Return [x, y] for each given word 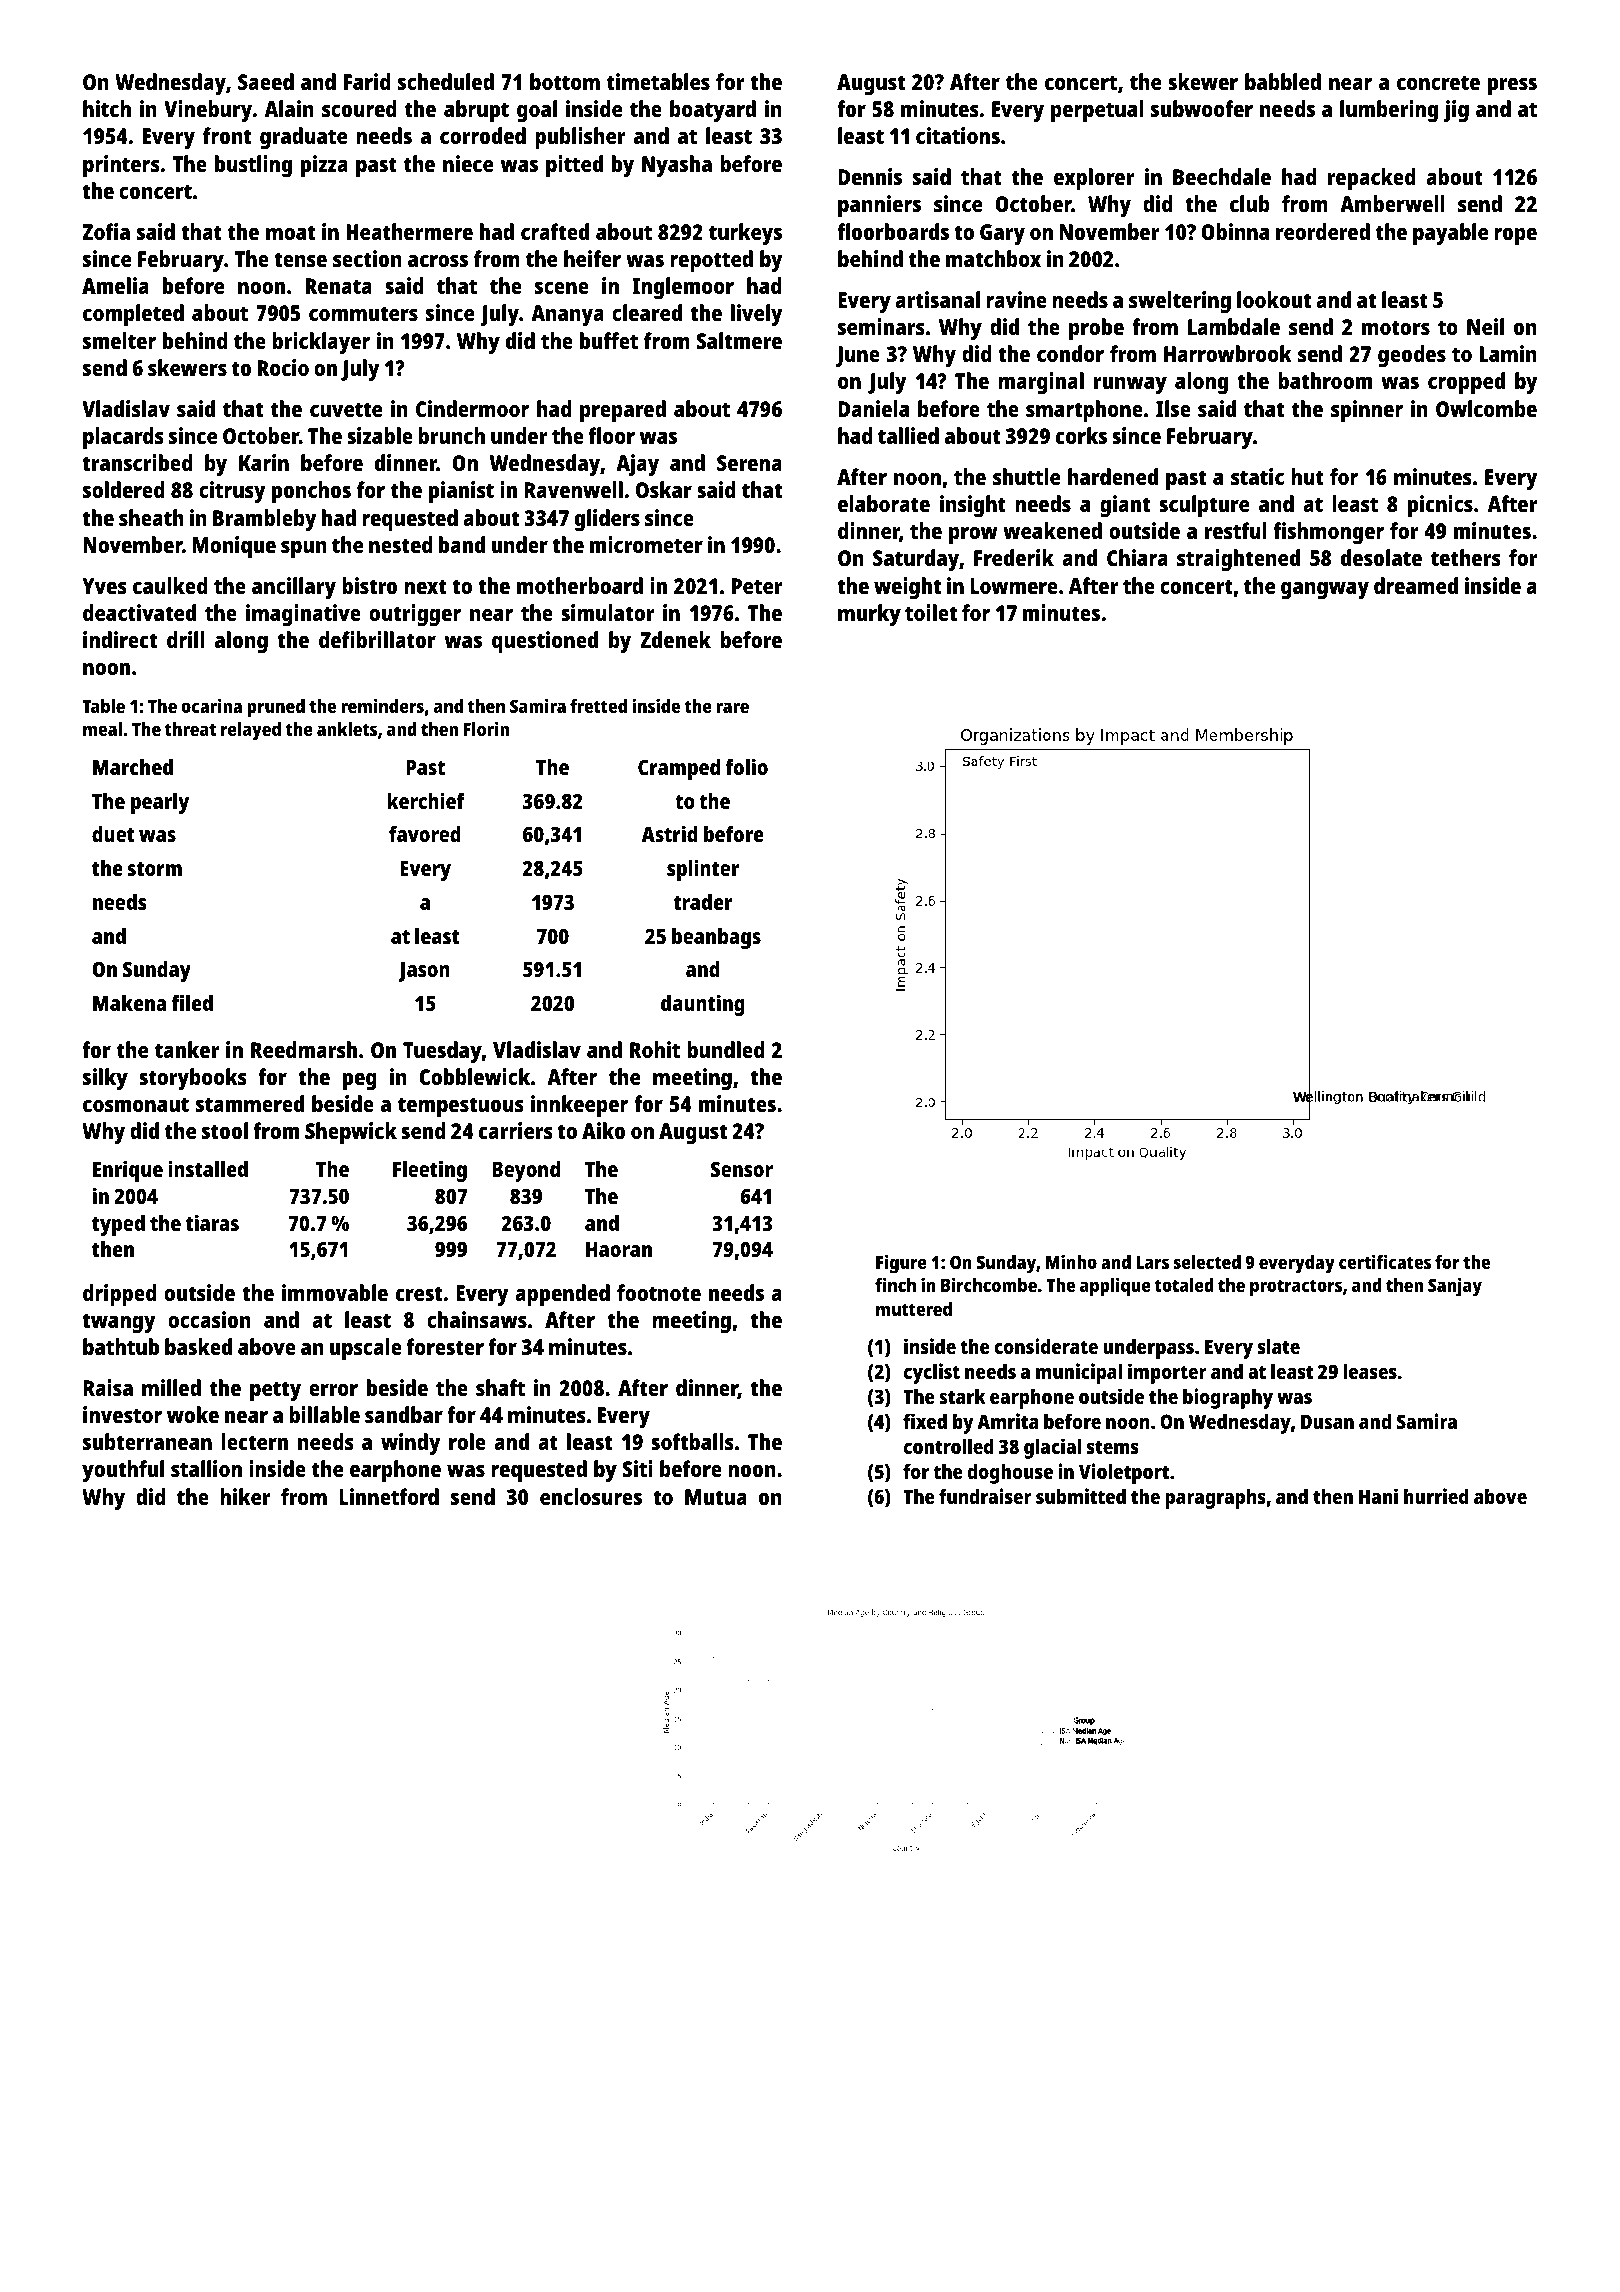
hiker [245, 1496]
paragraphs [1215, 1499]
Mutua [716, 1497]
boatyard [713, 111]
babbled [1283, 81]
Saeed [266, 81]
